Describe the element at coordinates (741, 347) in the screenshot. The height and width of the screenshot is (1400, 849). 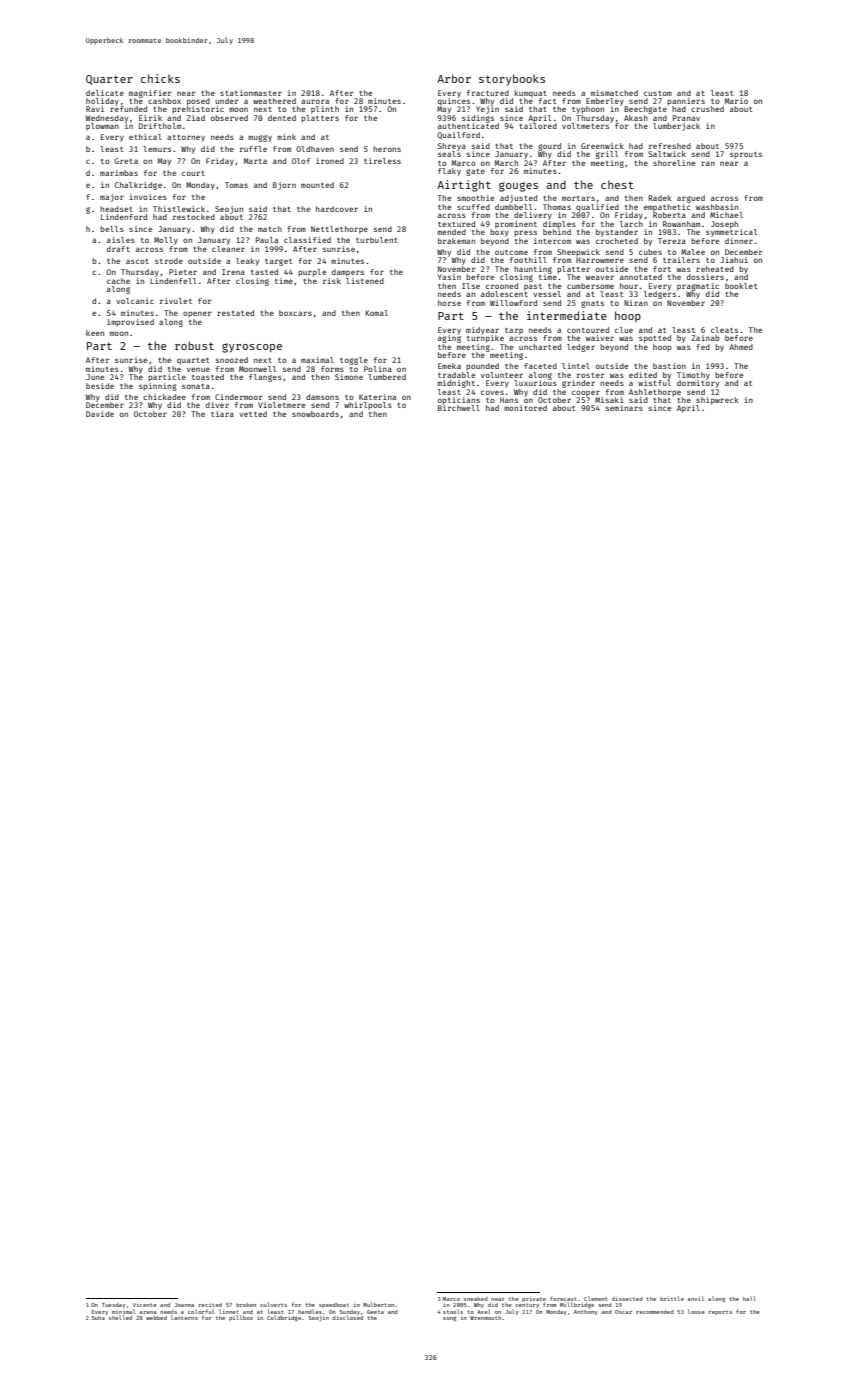
I see `Ahmed` at that location.
